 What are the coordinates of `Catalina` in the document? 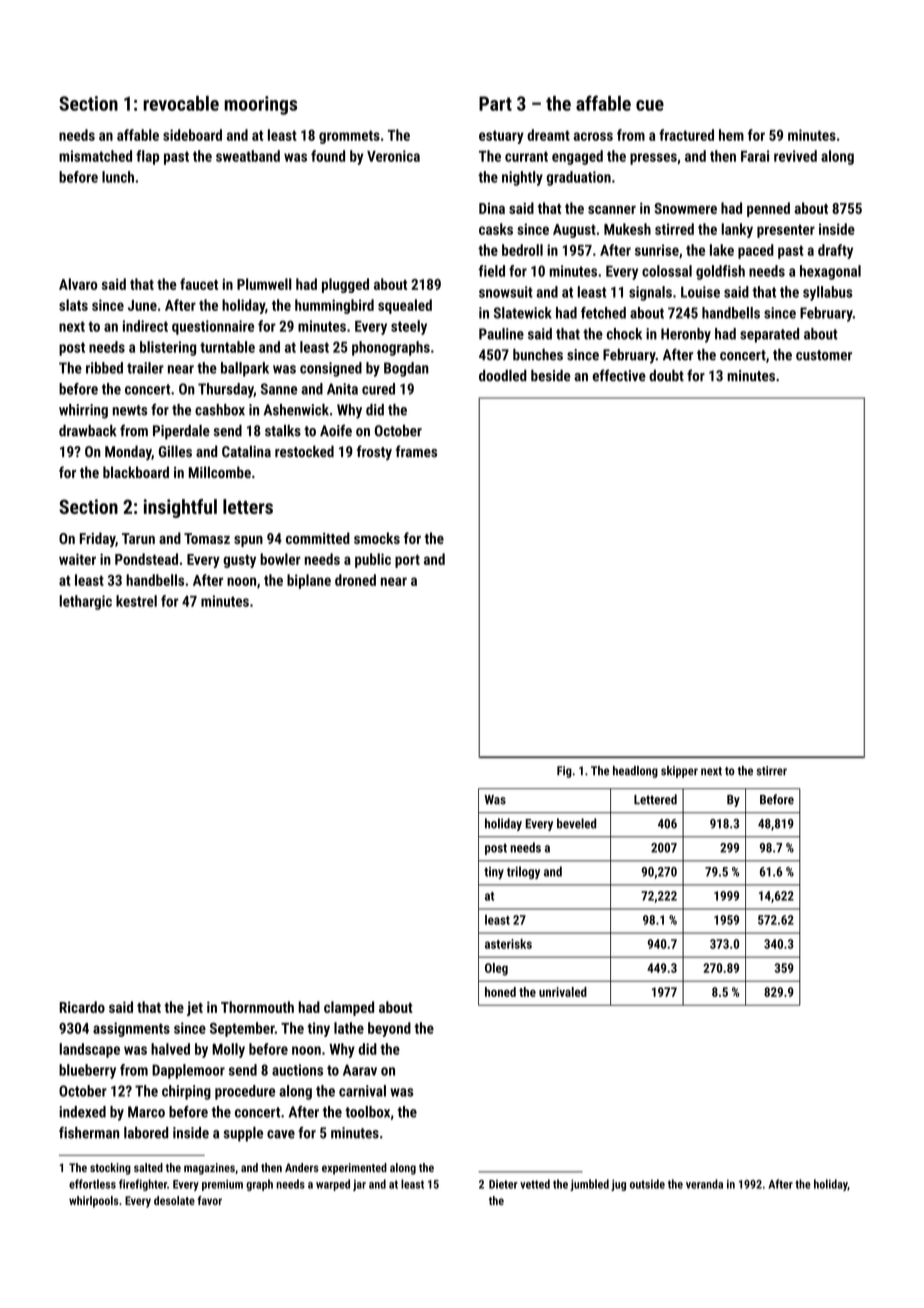 It's located at (246, 451).
